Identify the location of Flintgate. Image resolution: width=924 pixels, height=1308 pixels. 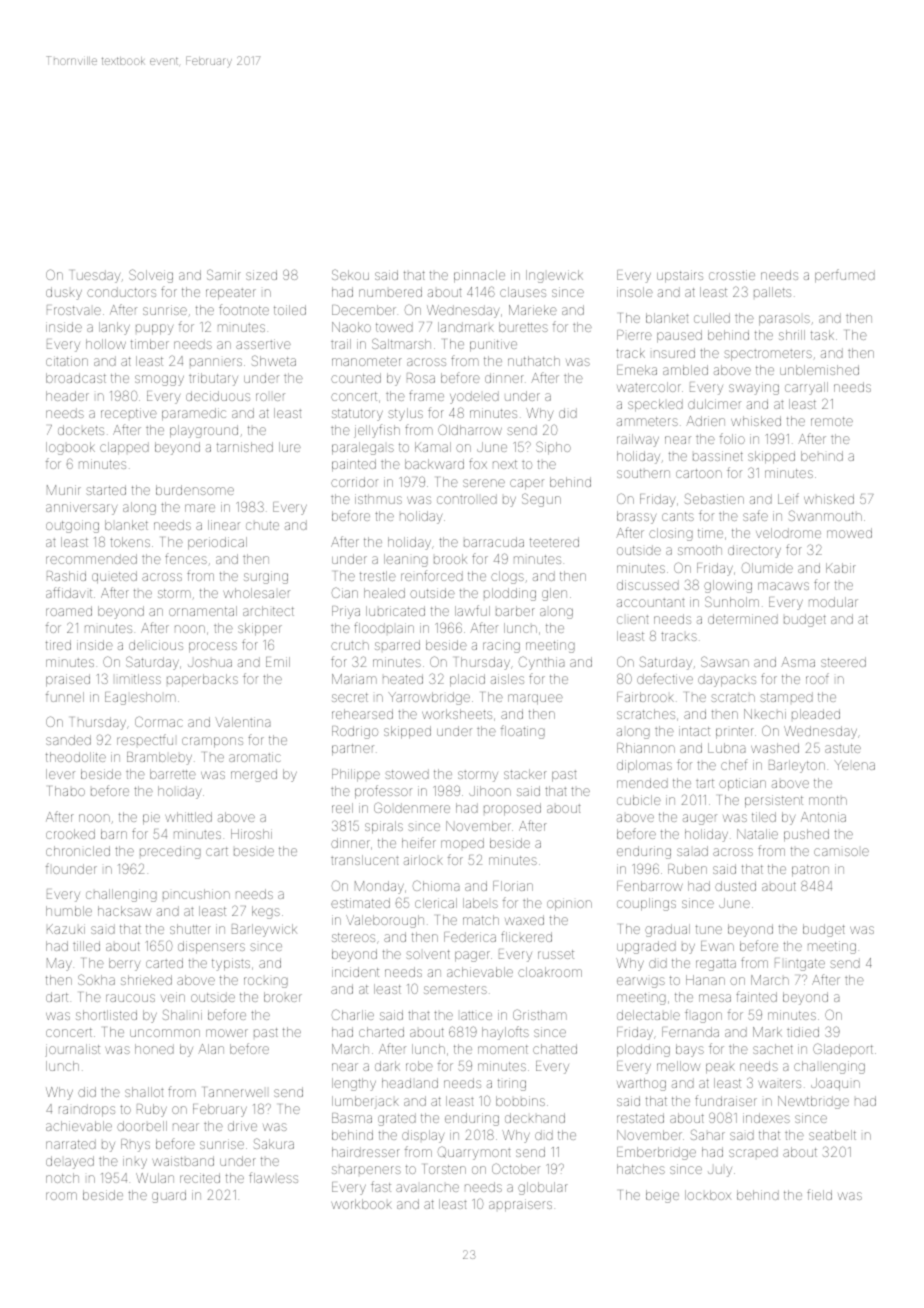
(800, 964).
